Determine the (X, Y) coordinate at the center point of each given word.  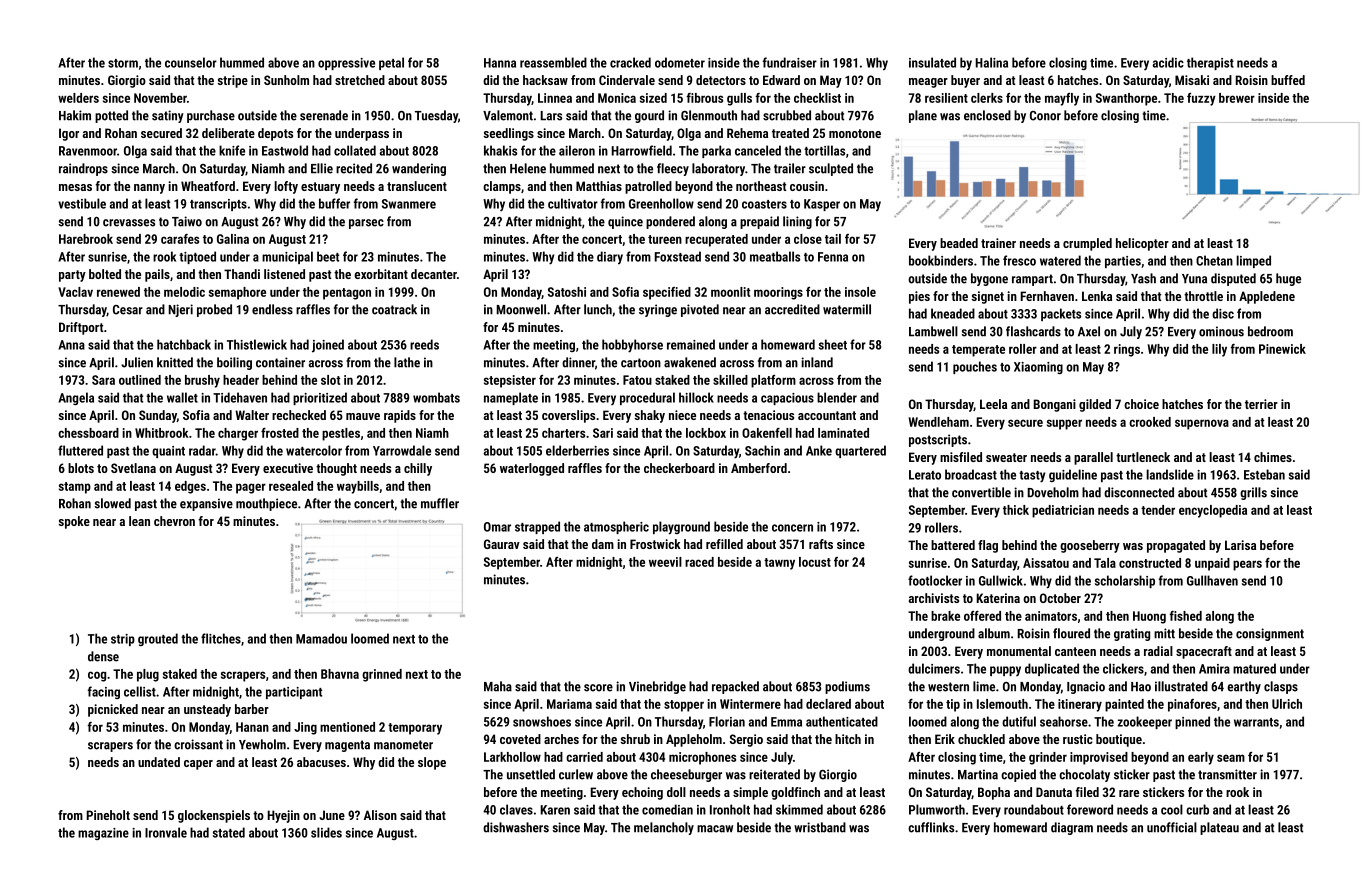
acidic (1168, 62)
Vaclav (75, 292)
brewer (1237, 98)
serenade (324, 115)
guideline (1073, 475)
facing (104, 692)
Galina (233, 239)
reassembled (553, 62)
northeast (761, 186)
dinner (578, 362)
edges (190, 487)
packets (1061, 314)
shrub (635, 739)
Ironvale (166, 832)
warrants (1256, 722)
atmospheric (616, 527)
